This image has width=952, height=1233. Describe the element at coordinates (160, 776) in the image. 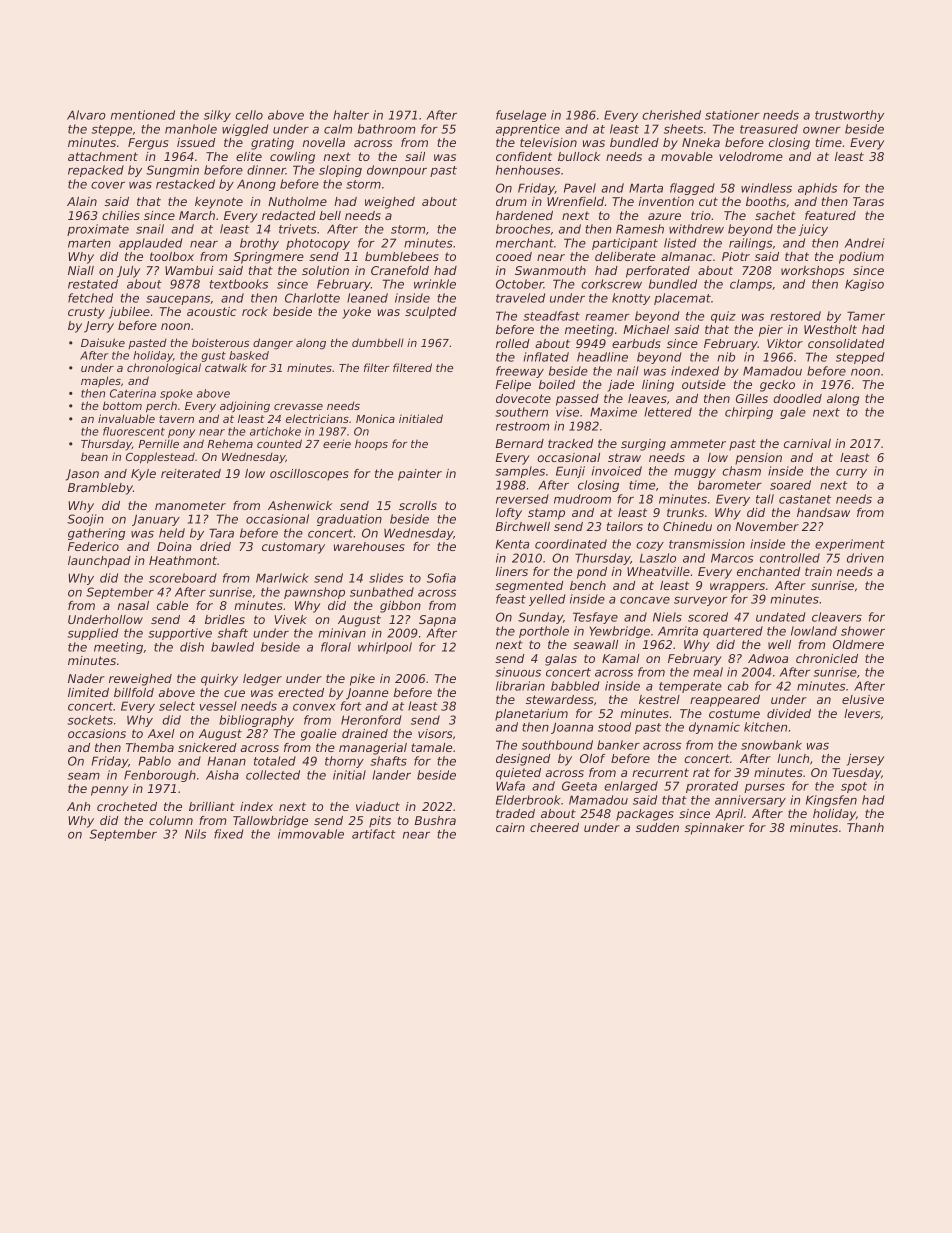

I see `Fenborough` at that location.
